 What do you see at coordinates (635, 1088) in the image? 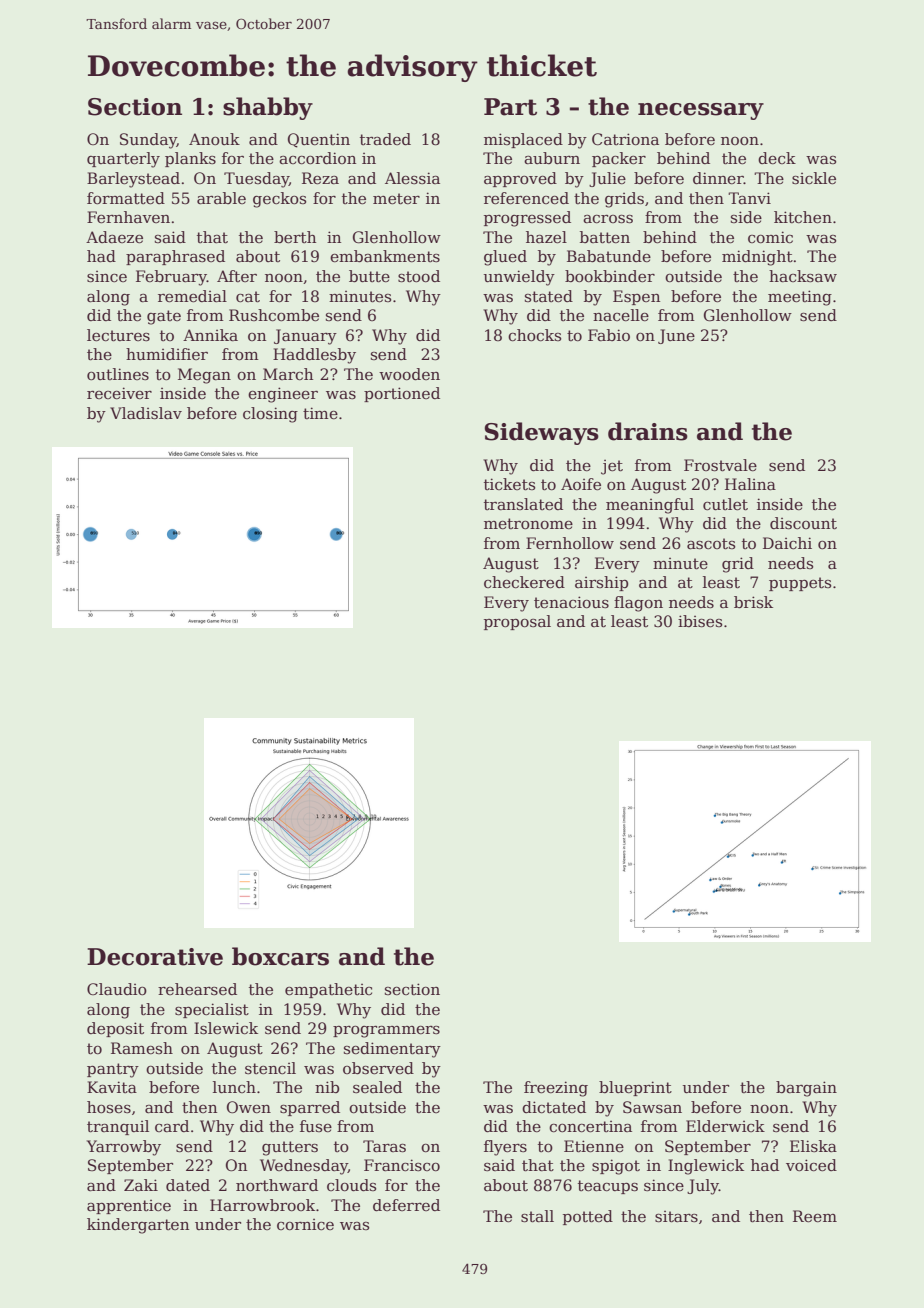
I see `blueprint` at bounding box center [635, 1088].
